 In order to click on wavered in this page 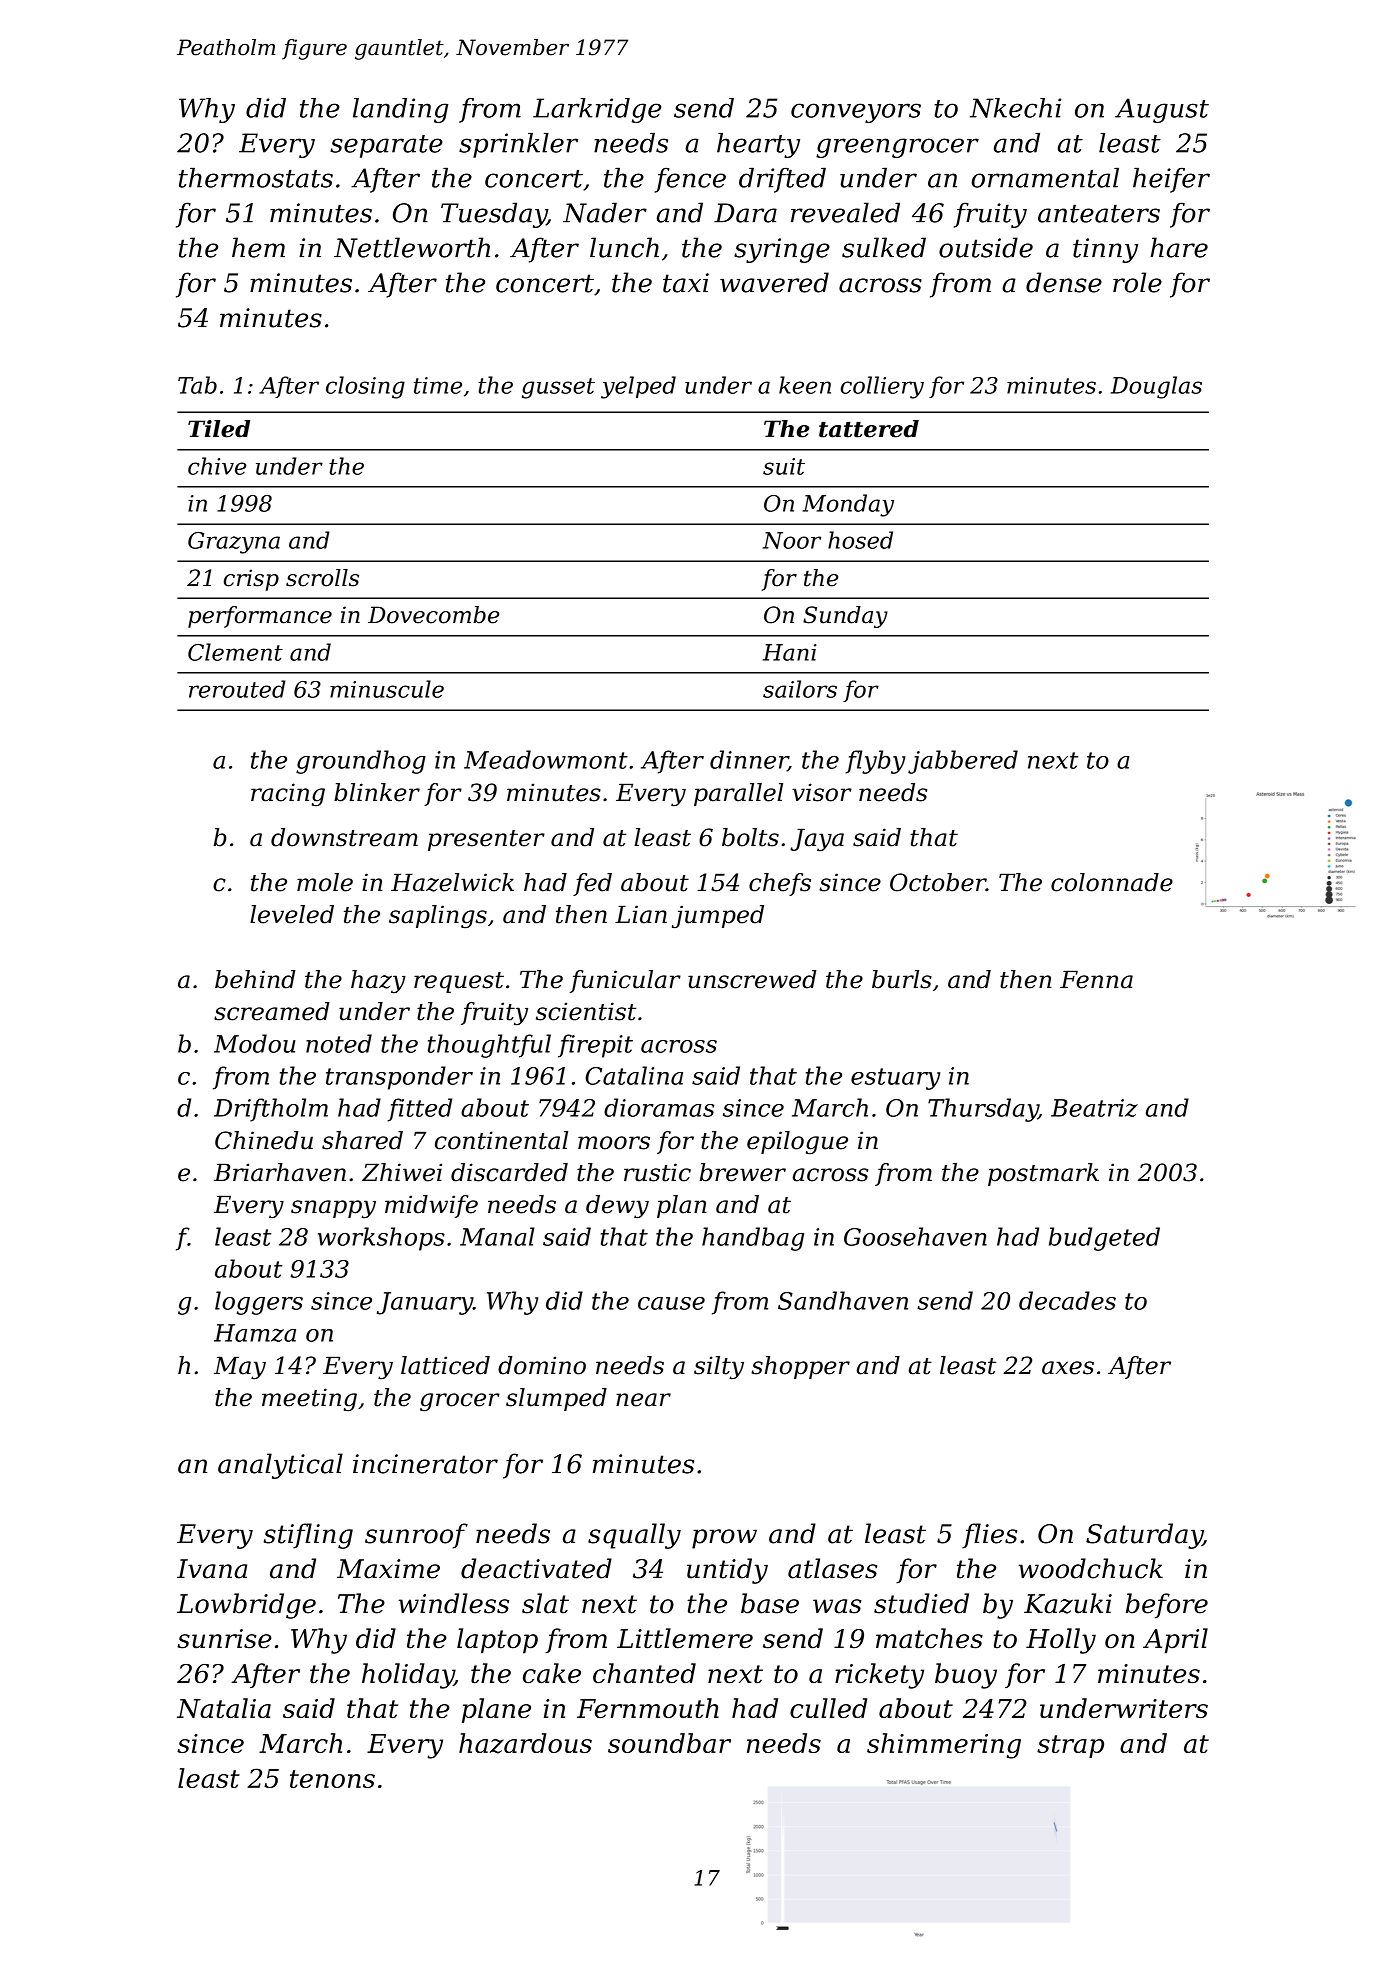, I will do `click(774, 282)`.
